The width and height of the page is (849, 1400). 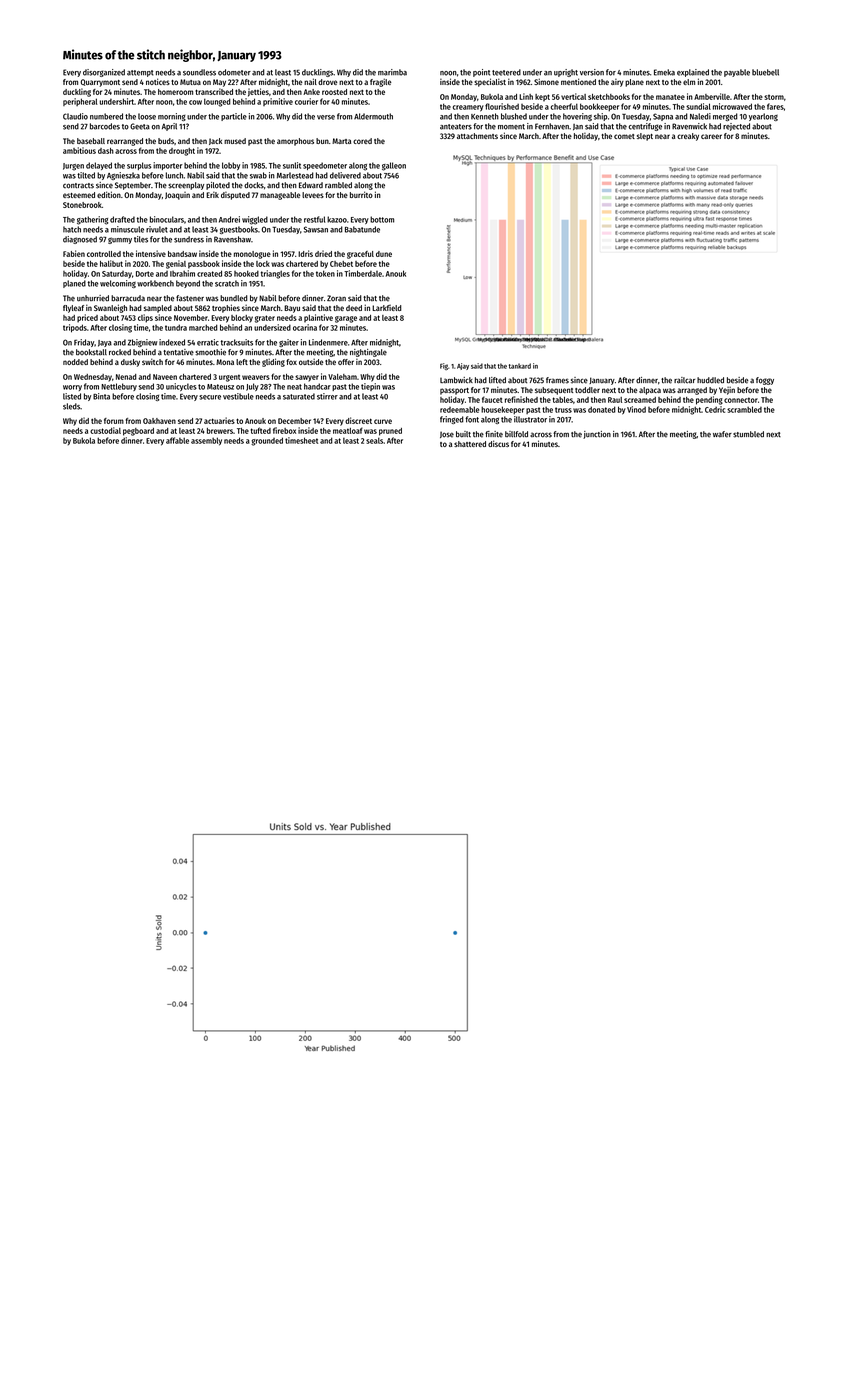 I want to click on Vinod, so click(x=636, y=409).
